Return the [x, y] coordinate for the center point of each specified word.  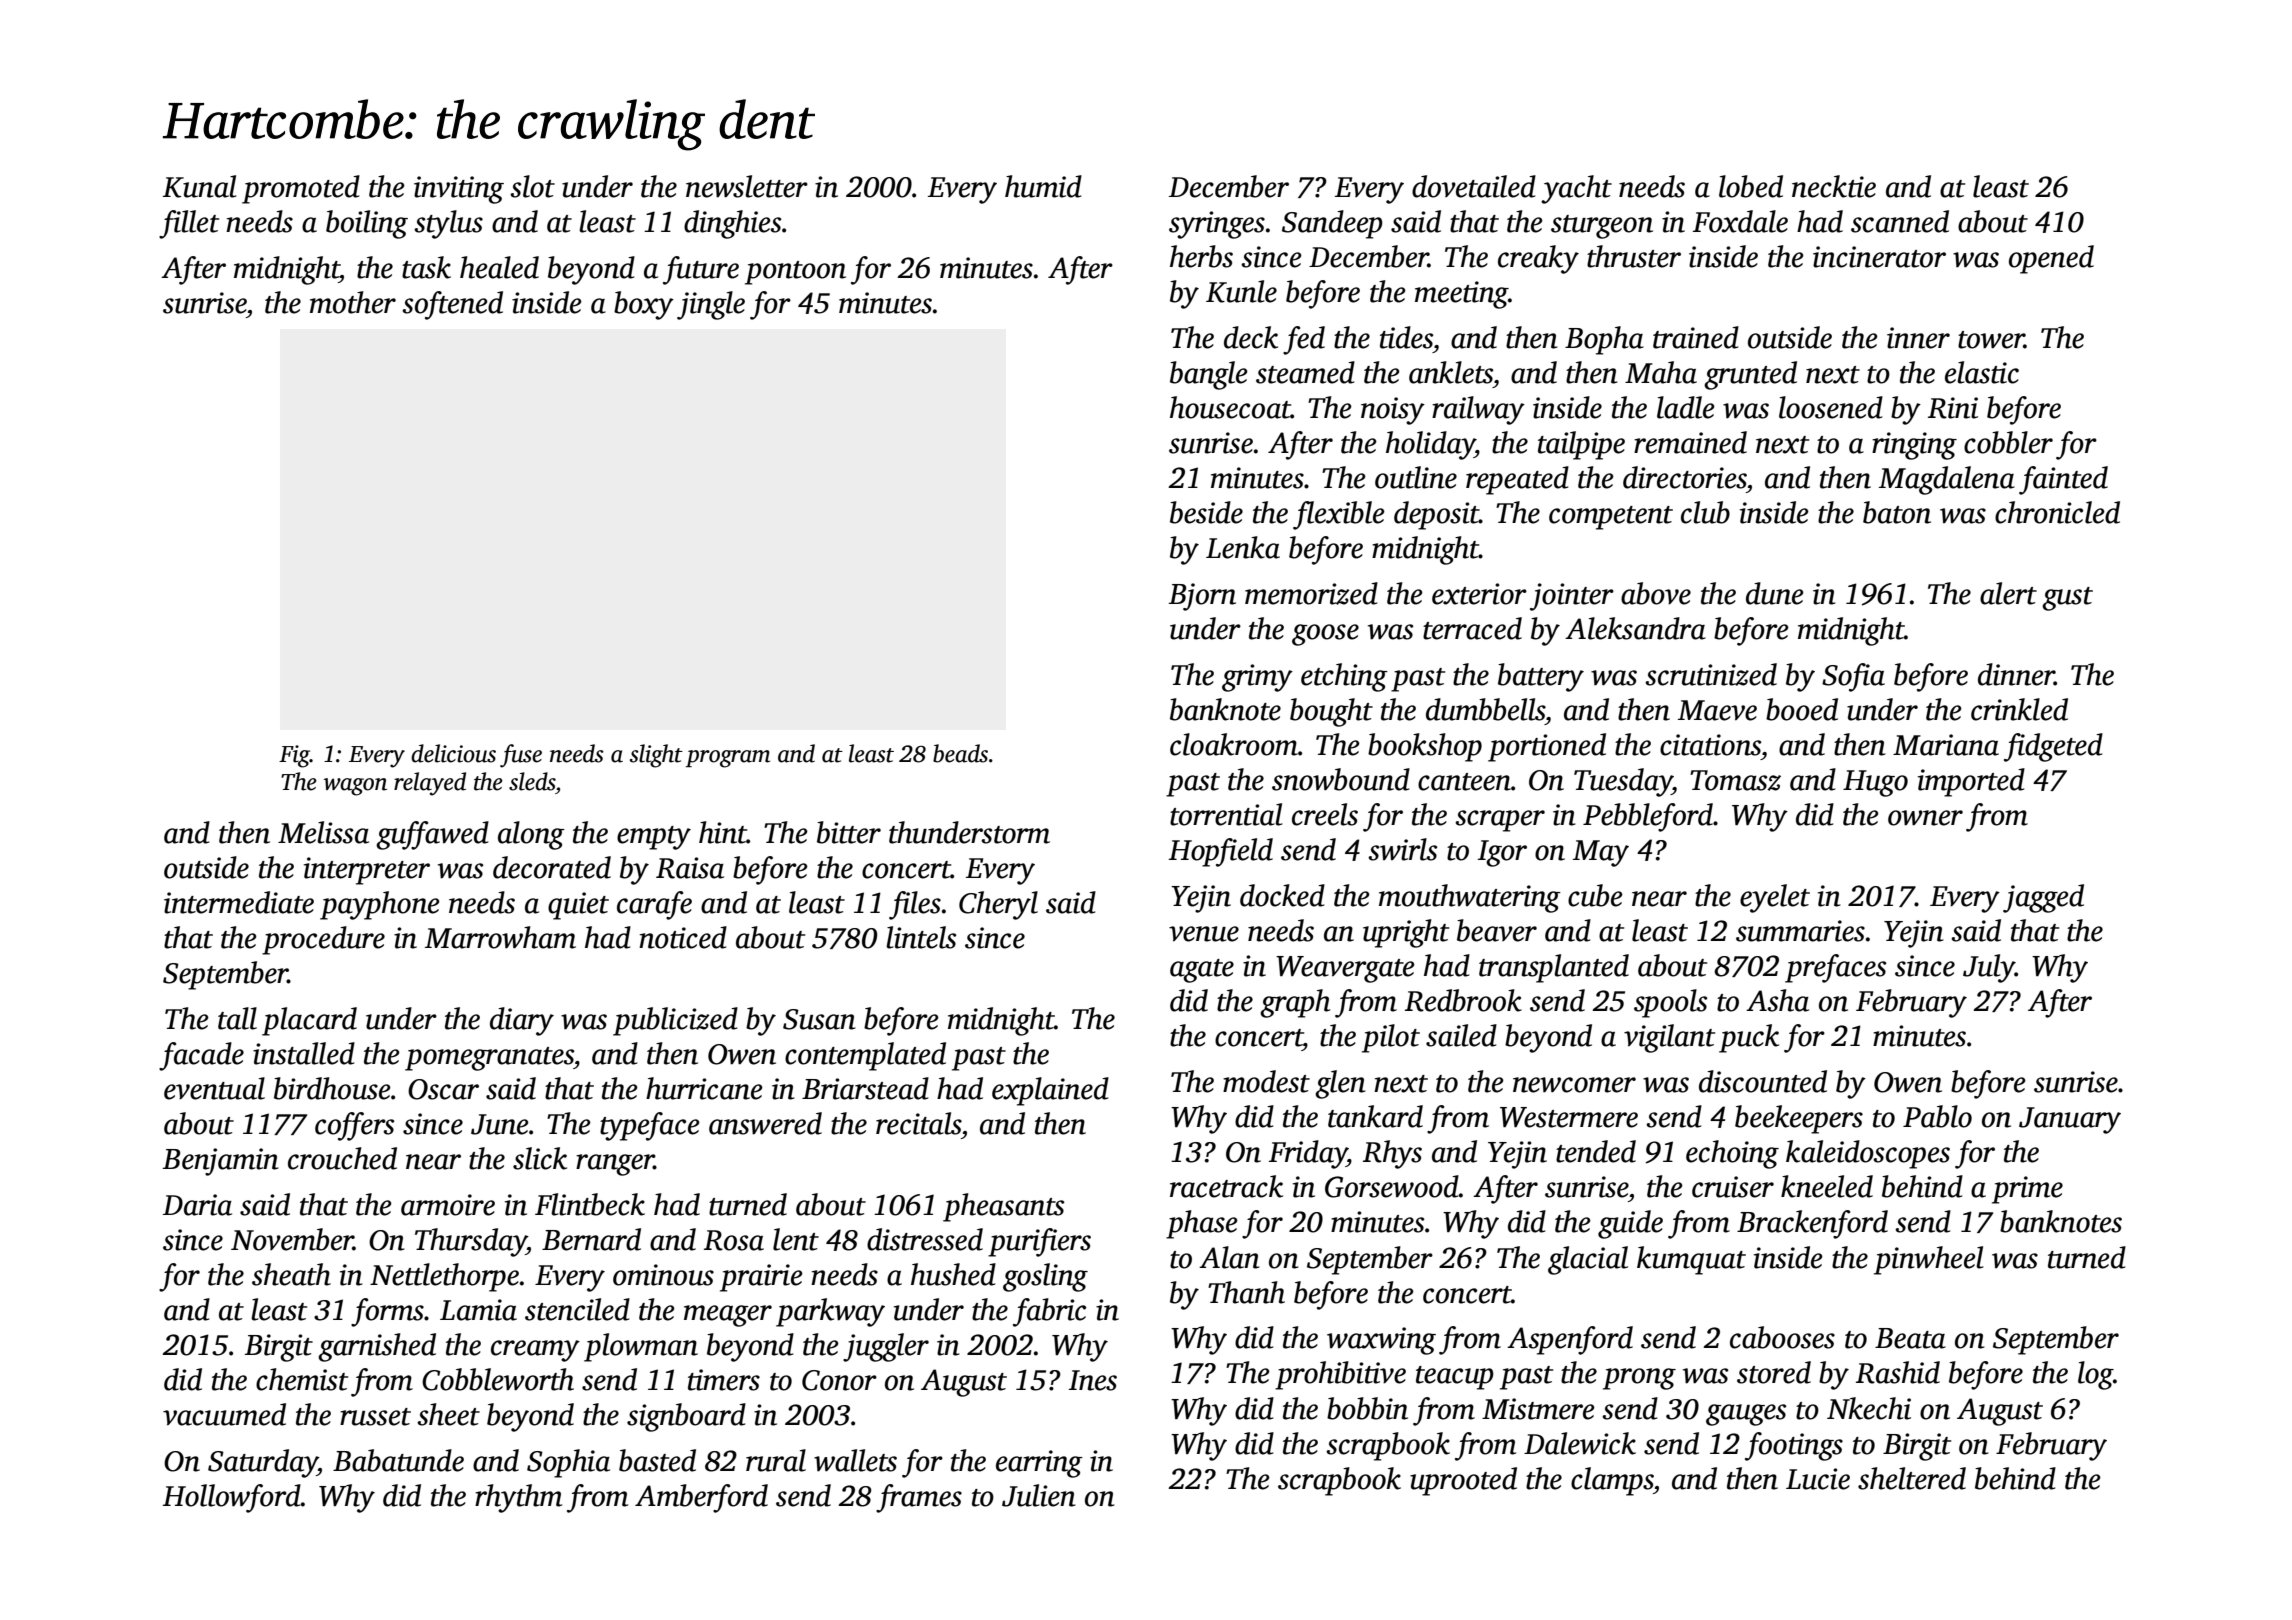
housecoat [1230, 407]
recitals [918, 1123]
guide [1630, 1224]
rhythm [518, 1498]
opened [2051, 259]
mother [353, 302]
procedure [323, 940]
